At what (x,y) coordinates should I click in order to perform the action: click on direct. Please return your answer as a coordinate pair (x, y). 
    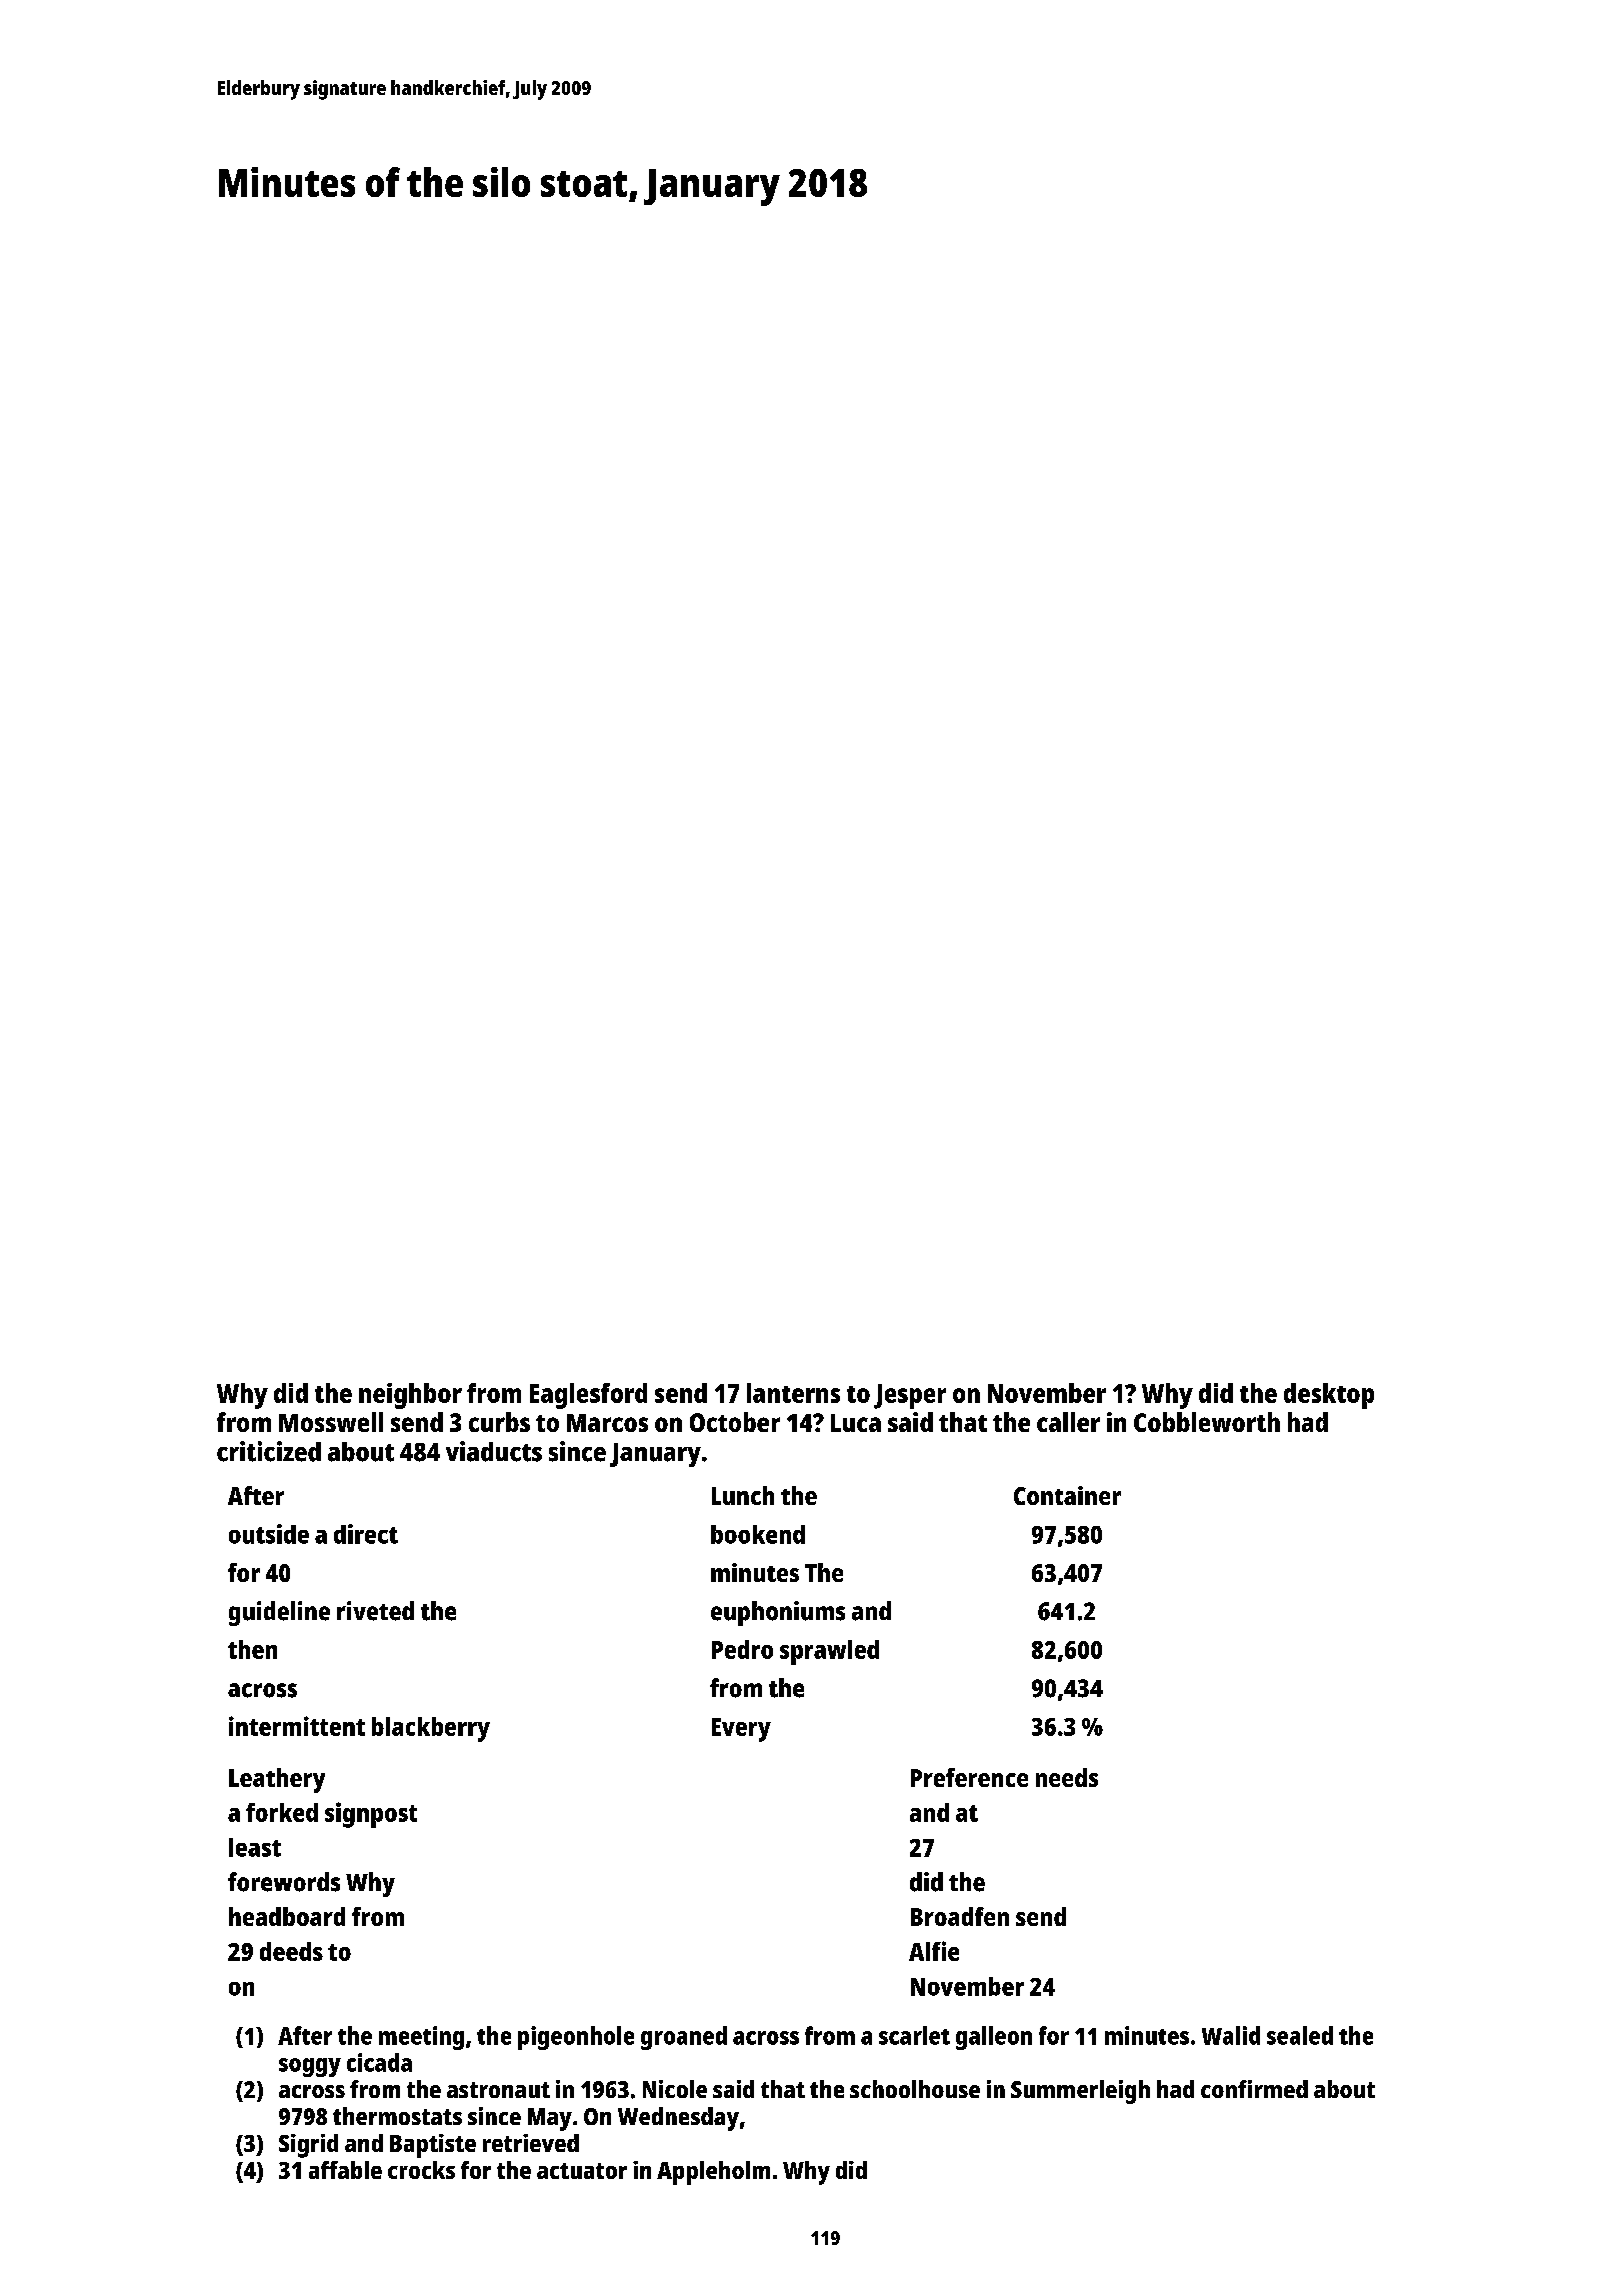
    Looking at the image, I should click on (366, 1534).
